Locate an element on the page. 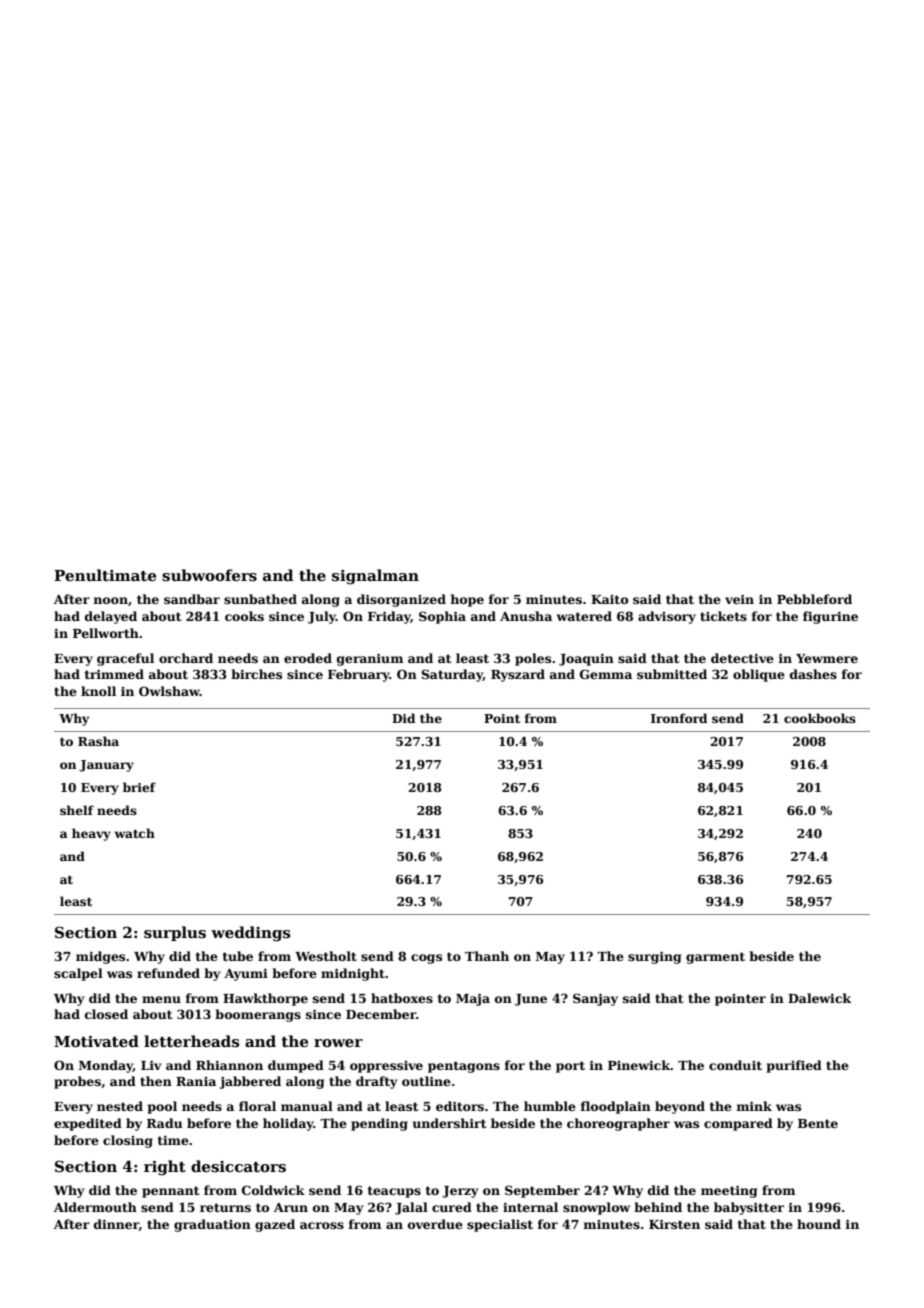  gazed is located at coordinates (275, 1225).
